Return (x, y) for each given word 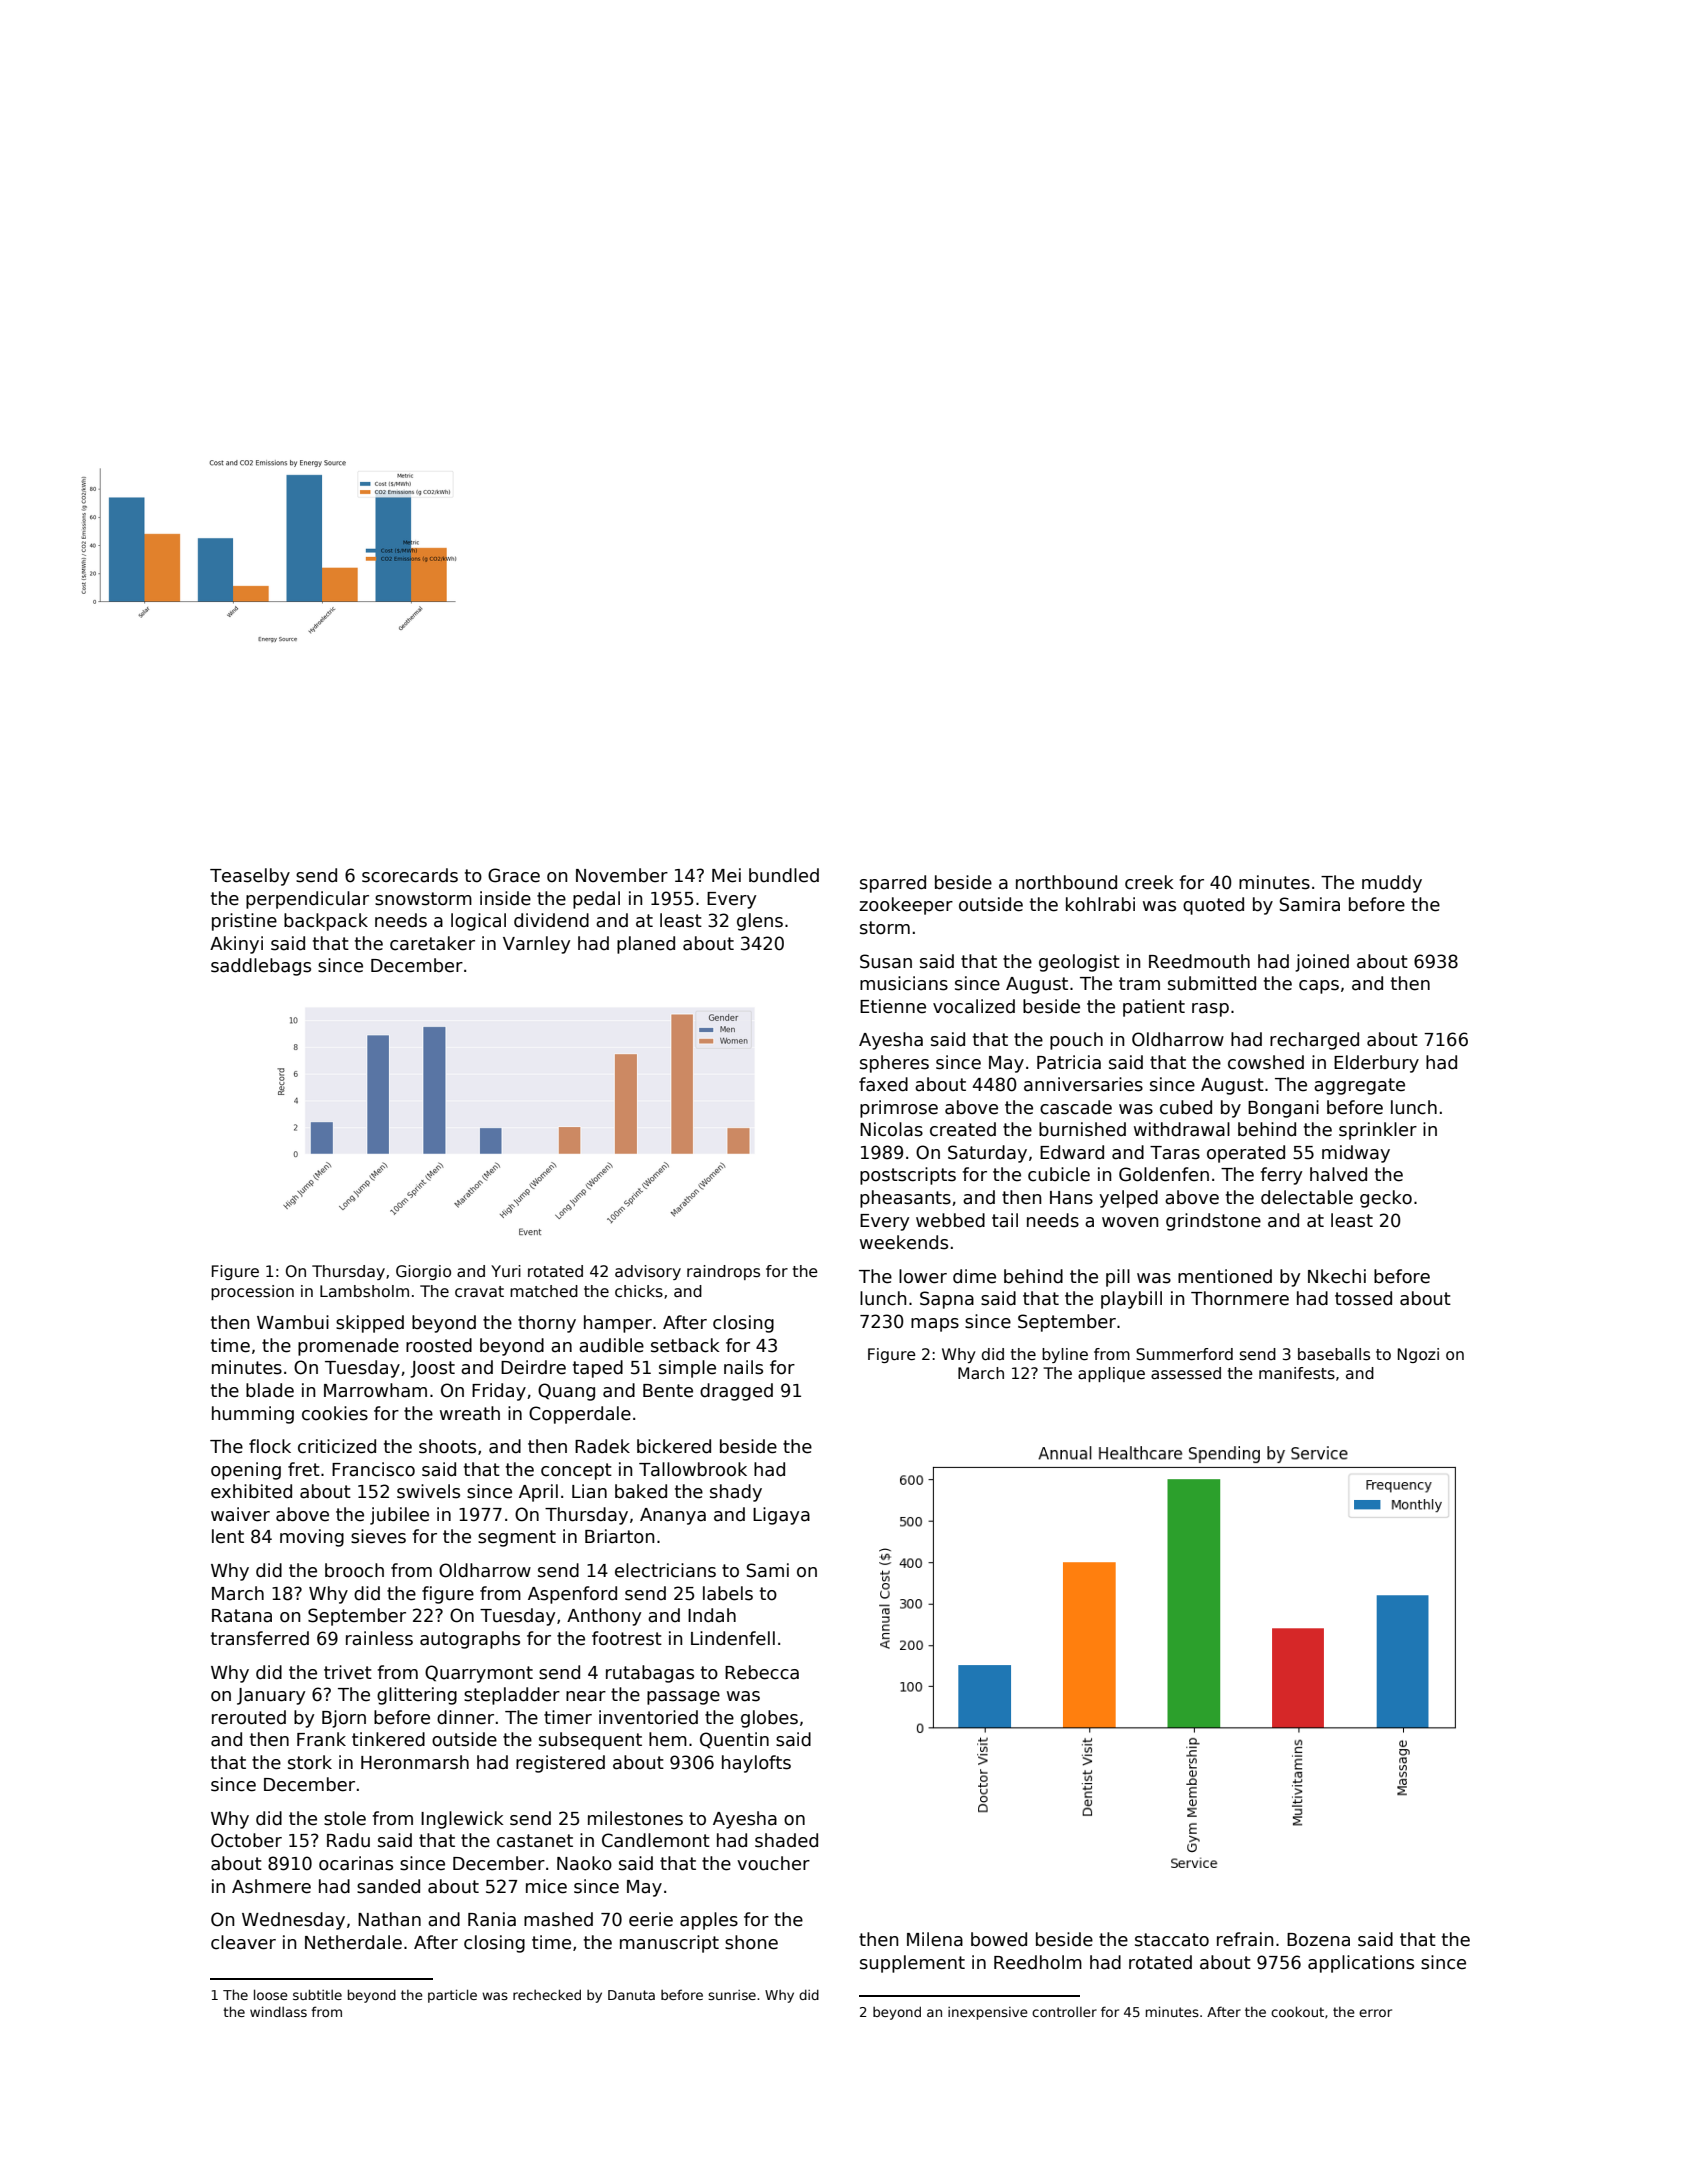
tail (1005, 1220)
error (1375, 2013)
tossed (1363, 1298)
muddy (1392, 884)
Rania (492, 1919)
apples (709, 1921)
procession (252, 1292)
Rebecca (762, 1672)
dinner (465, 1717)
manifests (1297, 1373)
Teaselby (250, 877)
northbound (1066, 882)
